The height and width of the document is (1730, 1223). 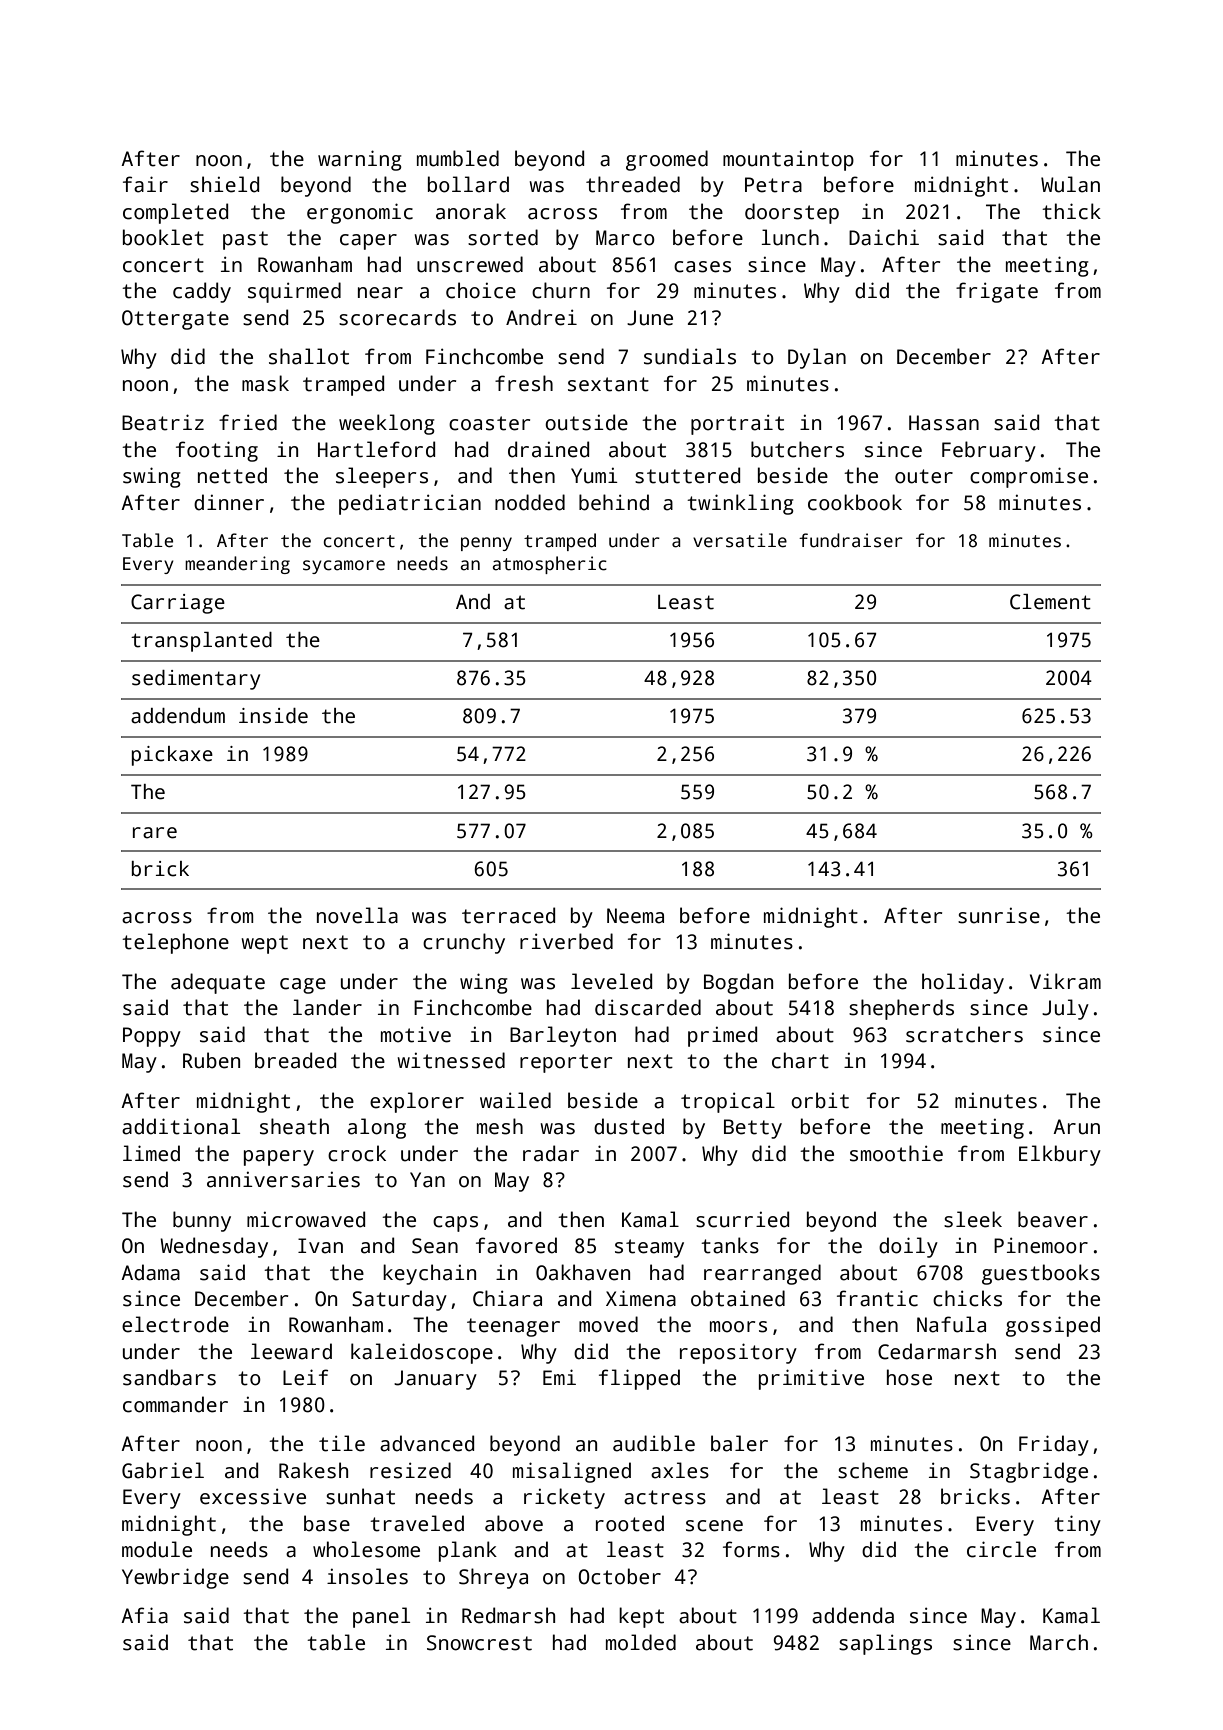 I want to click on booklet, so click(x=163, y=237).
